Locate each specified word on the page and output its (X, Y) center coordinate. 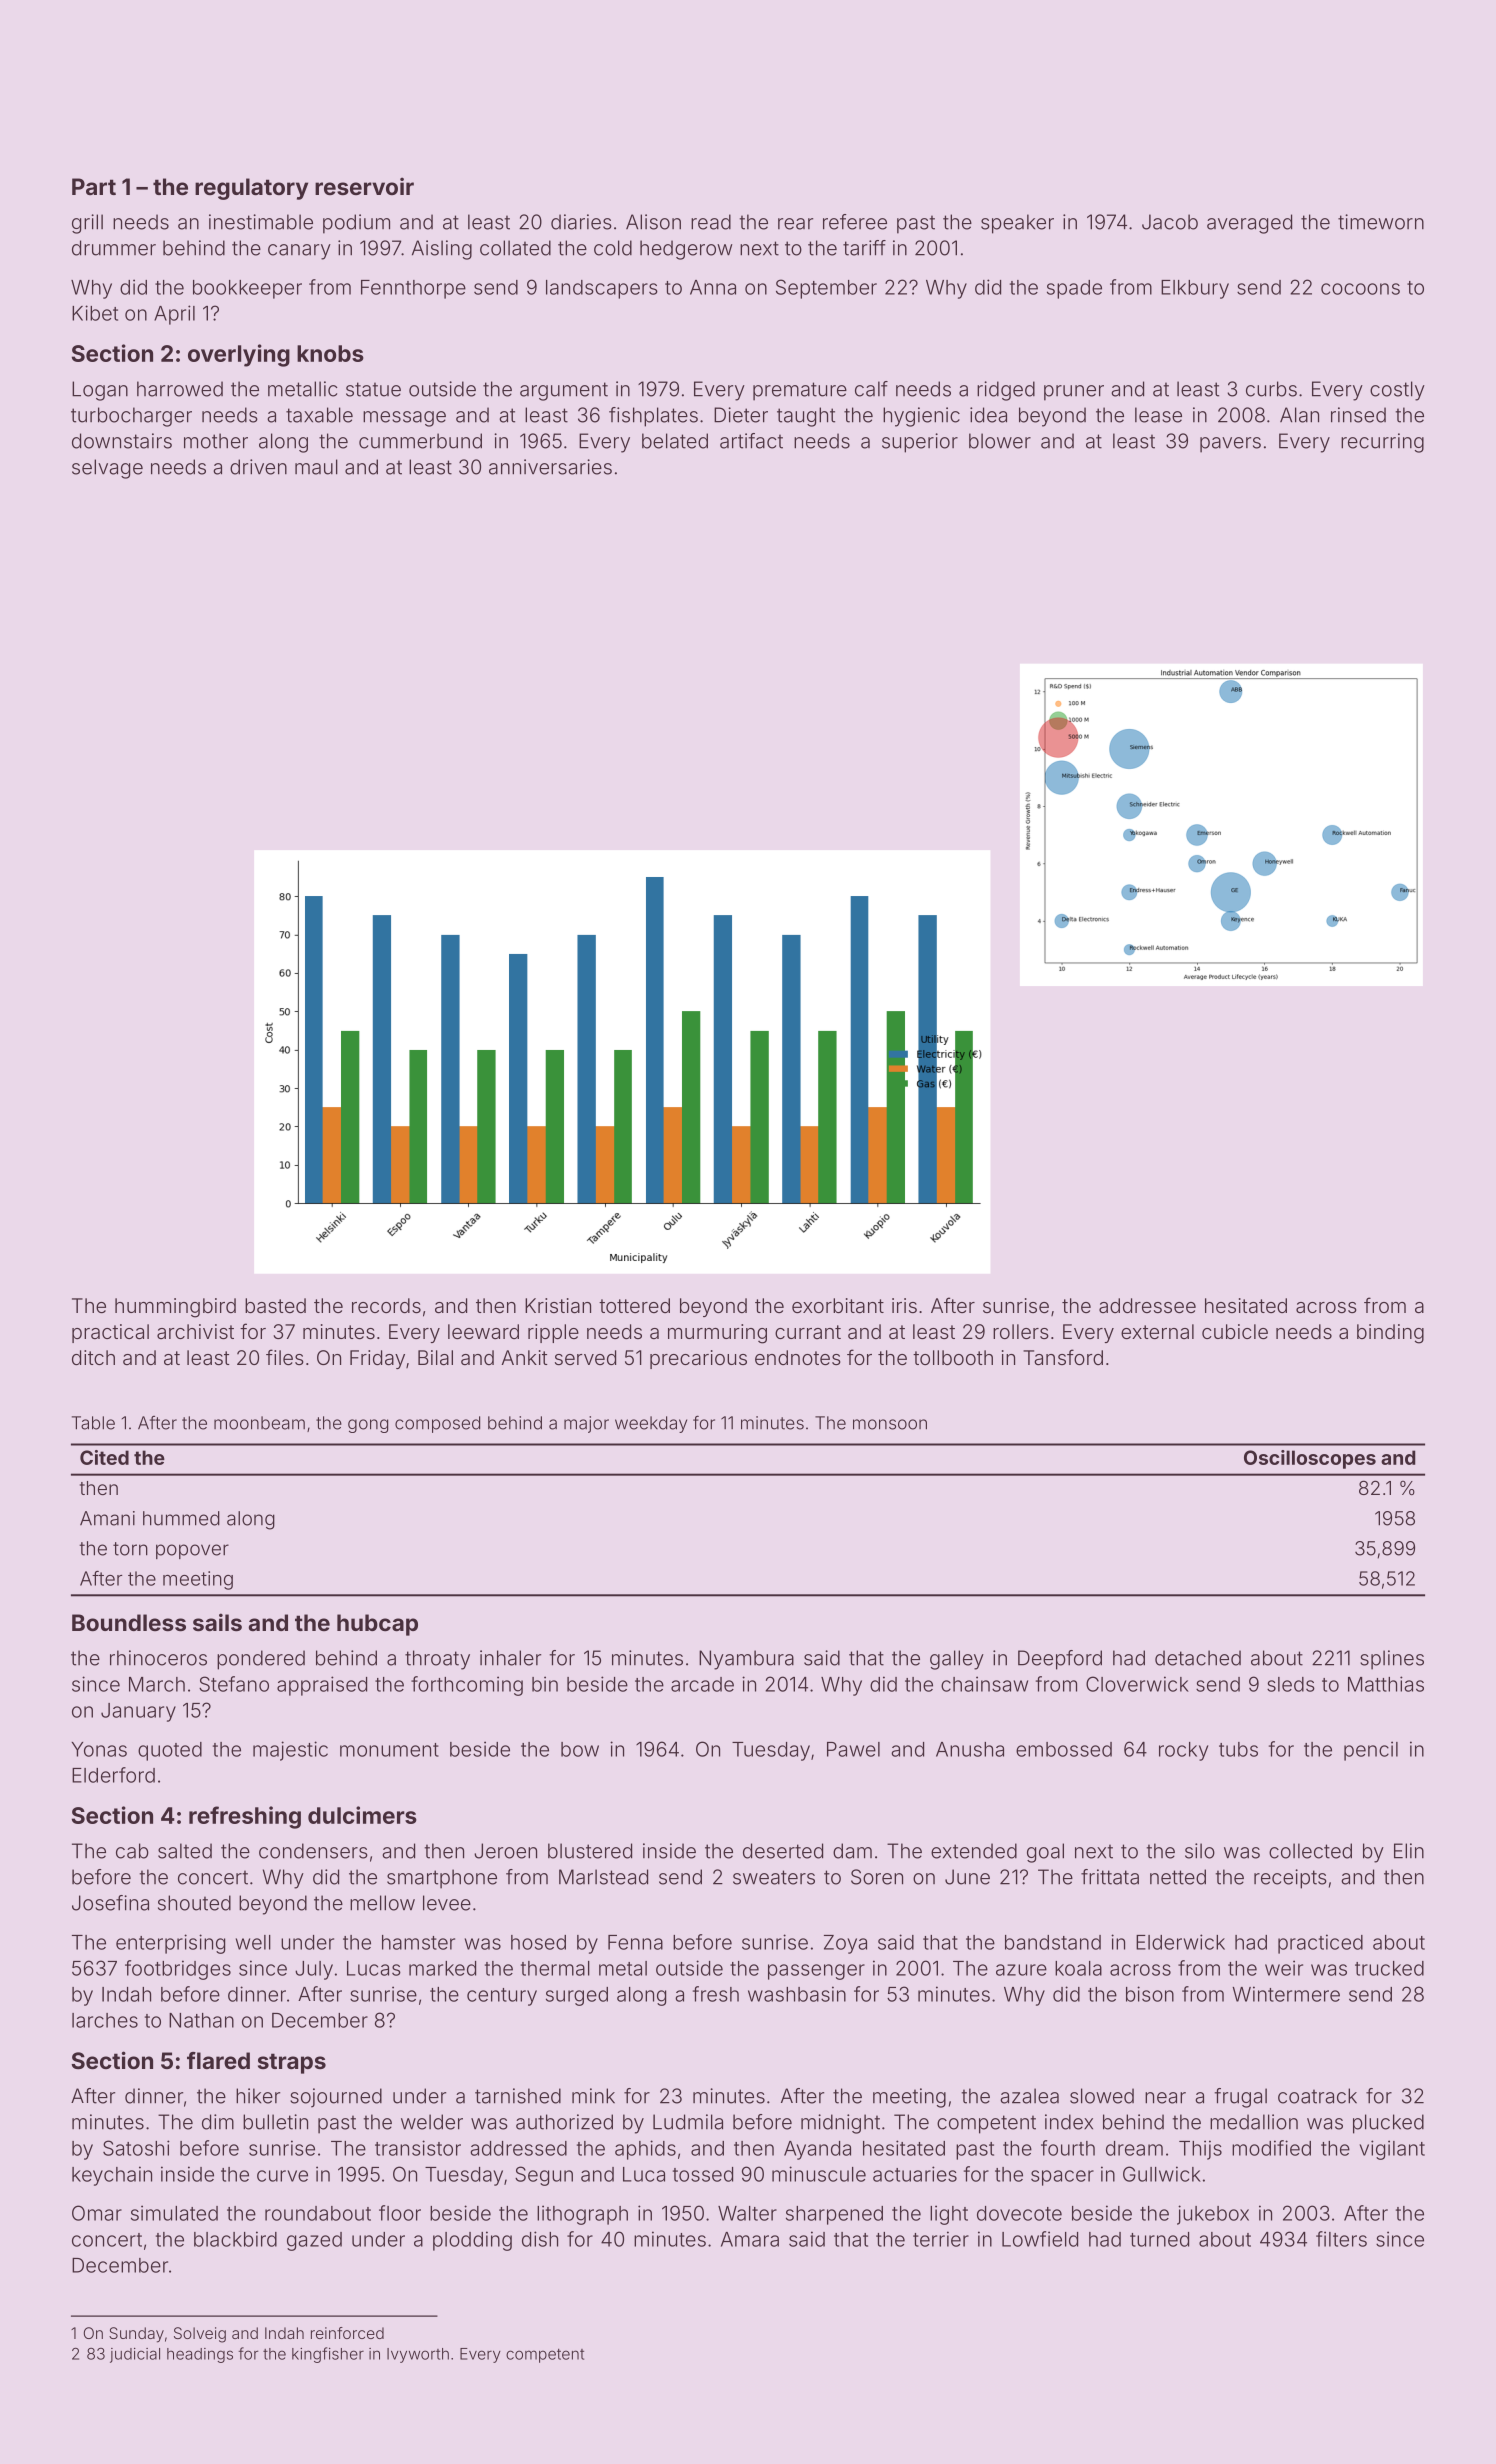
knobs (330, 353)
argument (564, 391)
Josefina (110, 1903)
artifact (751, 441)
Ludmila (688, 2122)
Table (93, 1423)
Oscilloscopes (1310, 1459)
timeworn (1381, 222)
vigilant (1392, 2150)
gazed (314, 2241)
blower (1000, 441)
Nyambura (746, 1660)
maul (316, 467)
